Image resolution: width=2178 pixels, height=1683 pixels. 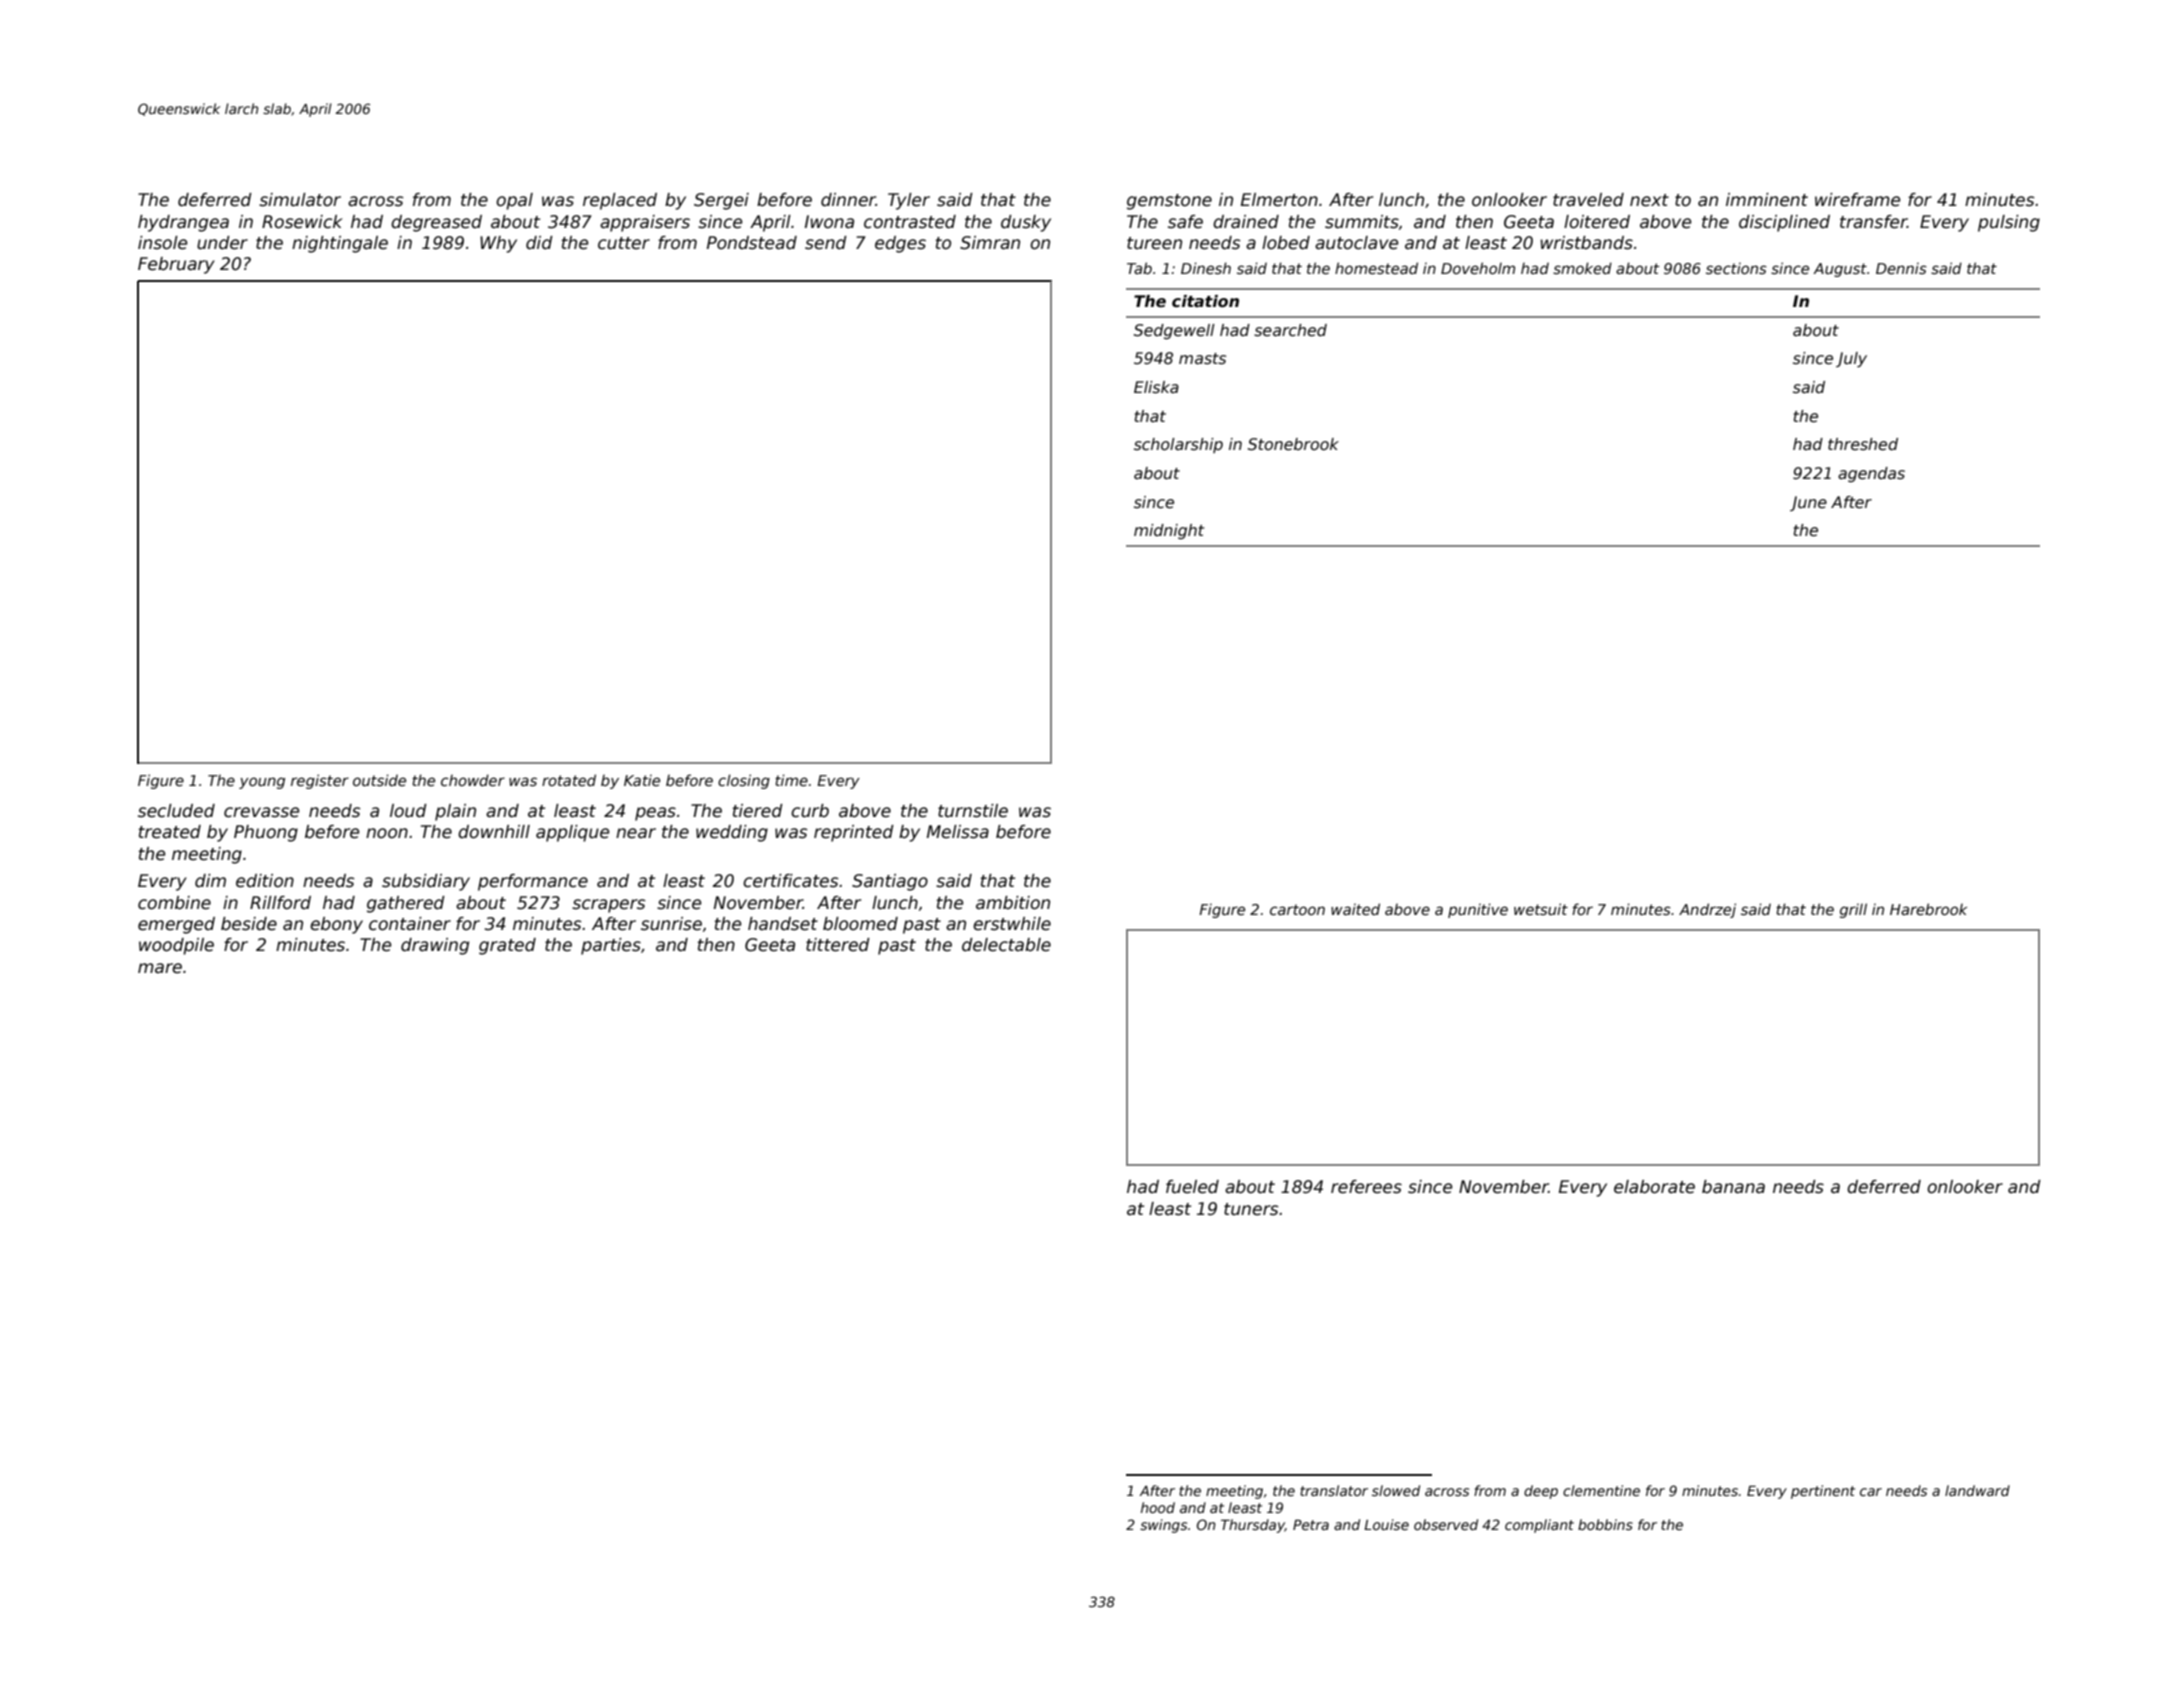 I want to click on pulsing, so click(x=2009, y=223).
